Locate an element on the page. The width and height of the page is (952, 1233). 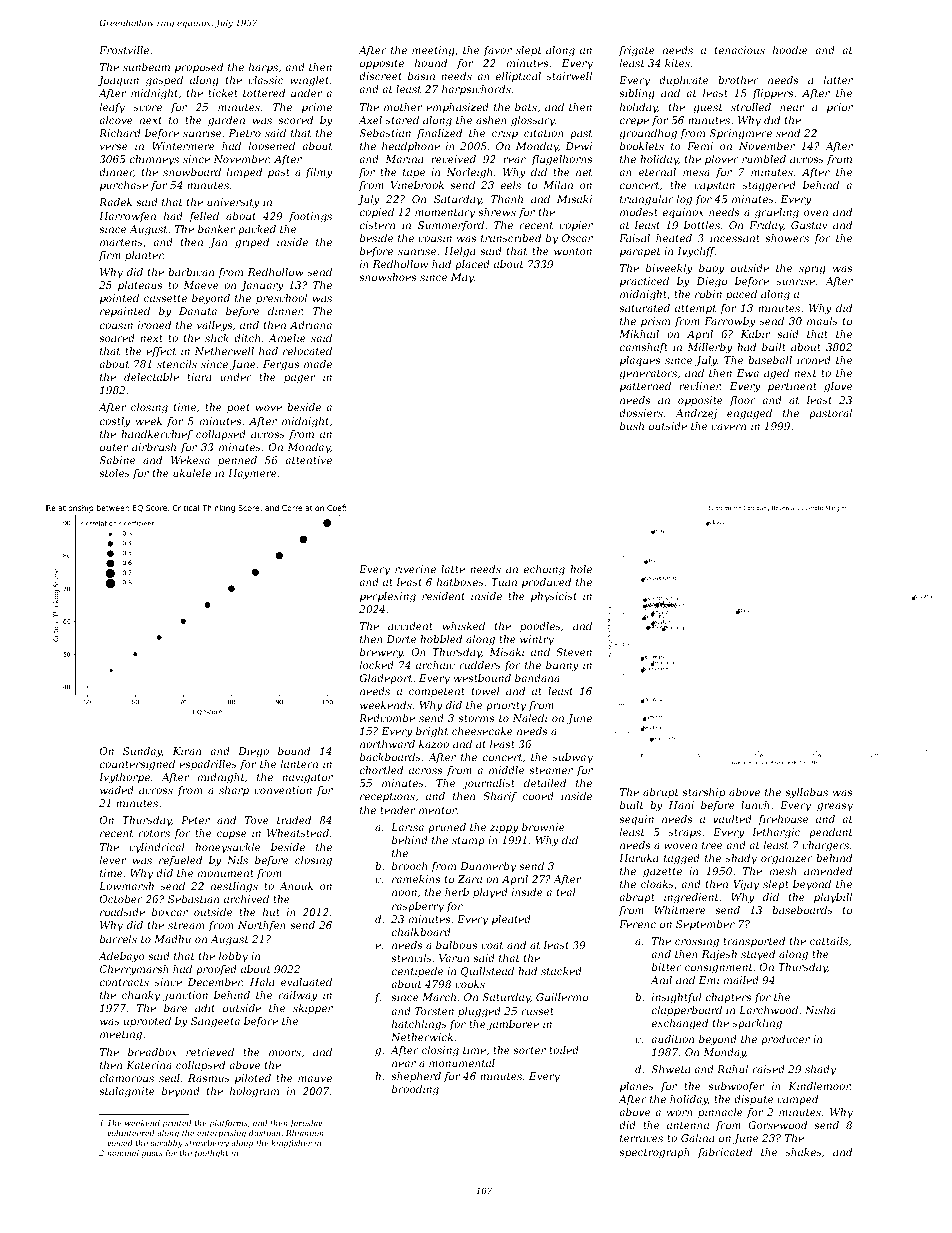
centipede is located at coordinates (417, 972).
